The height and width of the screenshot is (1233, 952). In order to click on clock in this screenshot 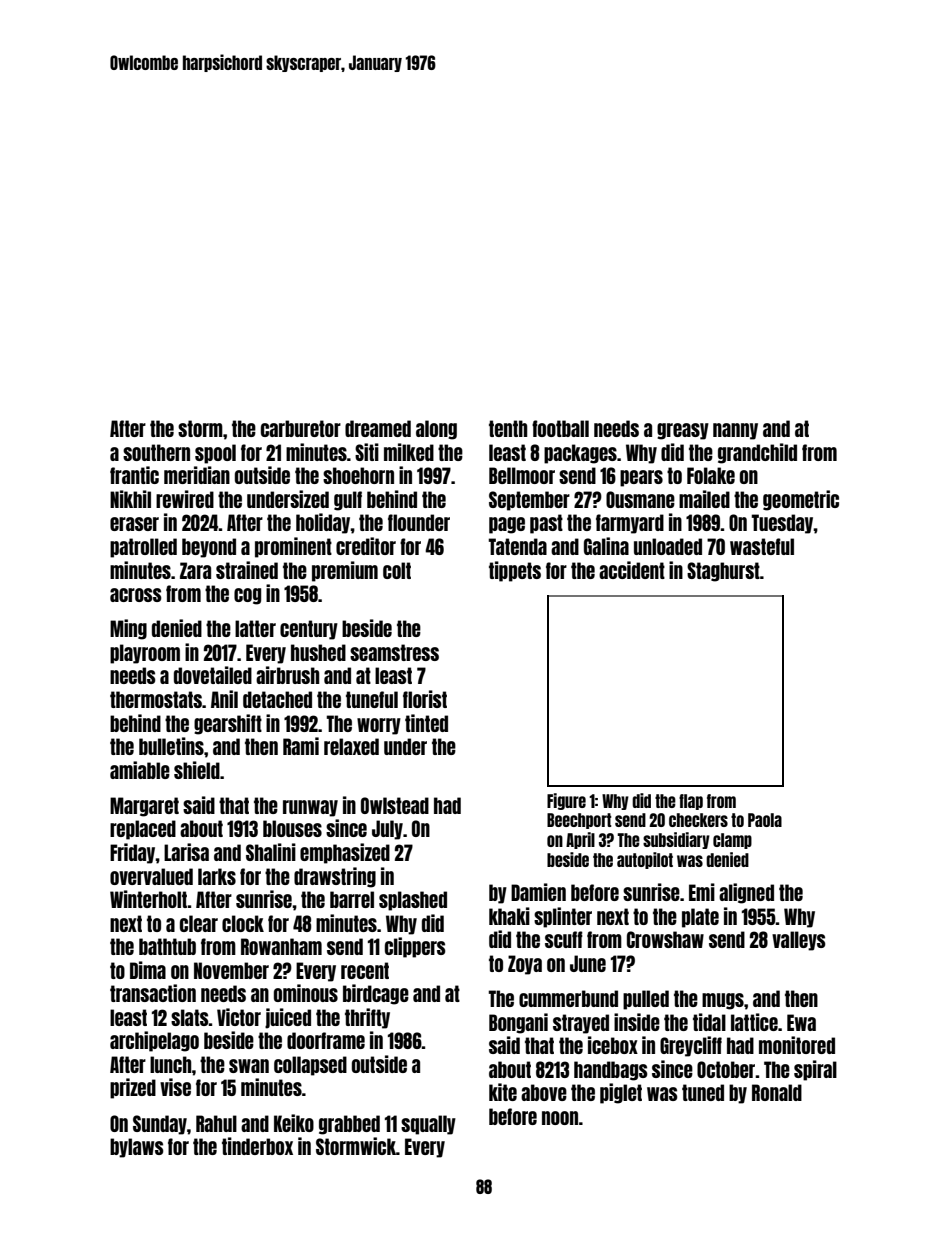, I will do `click(243, 923)`.
